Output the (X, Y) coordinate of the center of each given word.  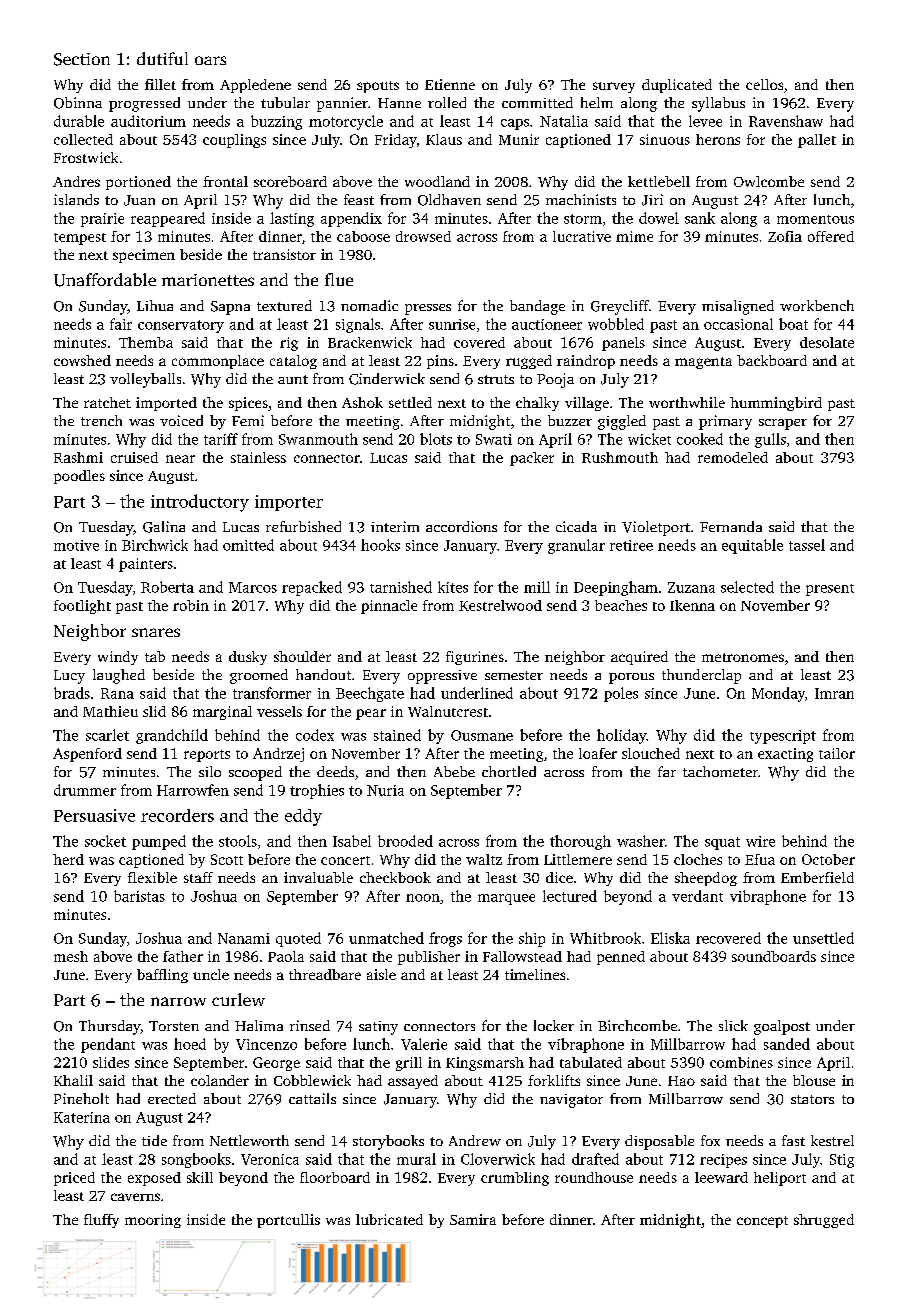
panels (623, 344)
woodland (437, 181)
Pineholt (81, 1098)
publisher (429, 958)
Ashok (362, 402)
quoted (298, 939)
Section (82, 59)
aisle (381, 974)
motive (76, 545)
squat (722, 843)
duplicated (677, 86)
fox (710, 1140)
